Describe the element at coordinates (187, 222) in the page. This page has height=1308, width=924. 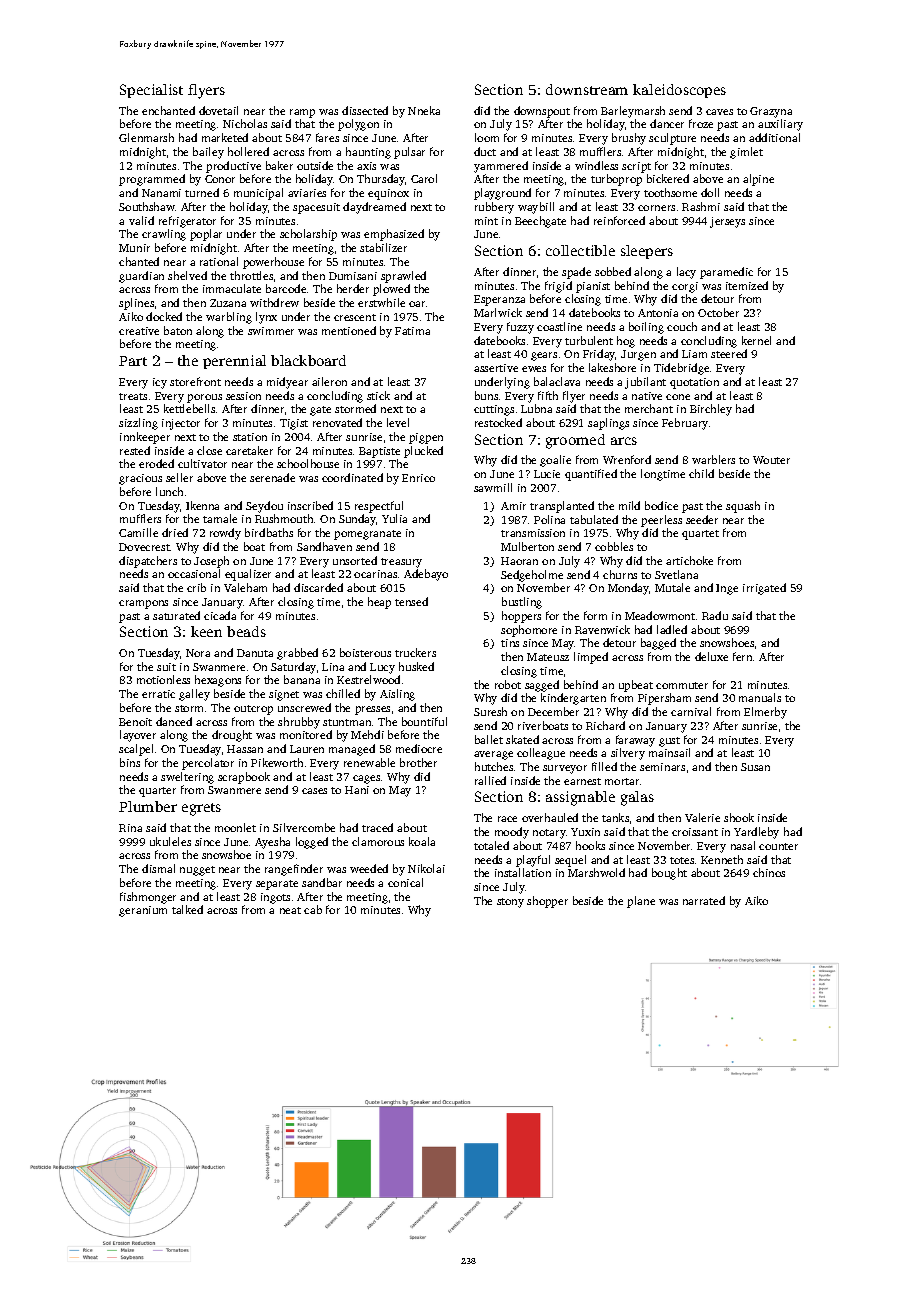
I see `refrigerator` at that location.
